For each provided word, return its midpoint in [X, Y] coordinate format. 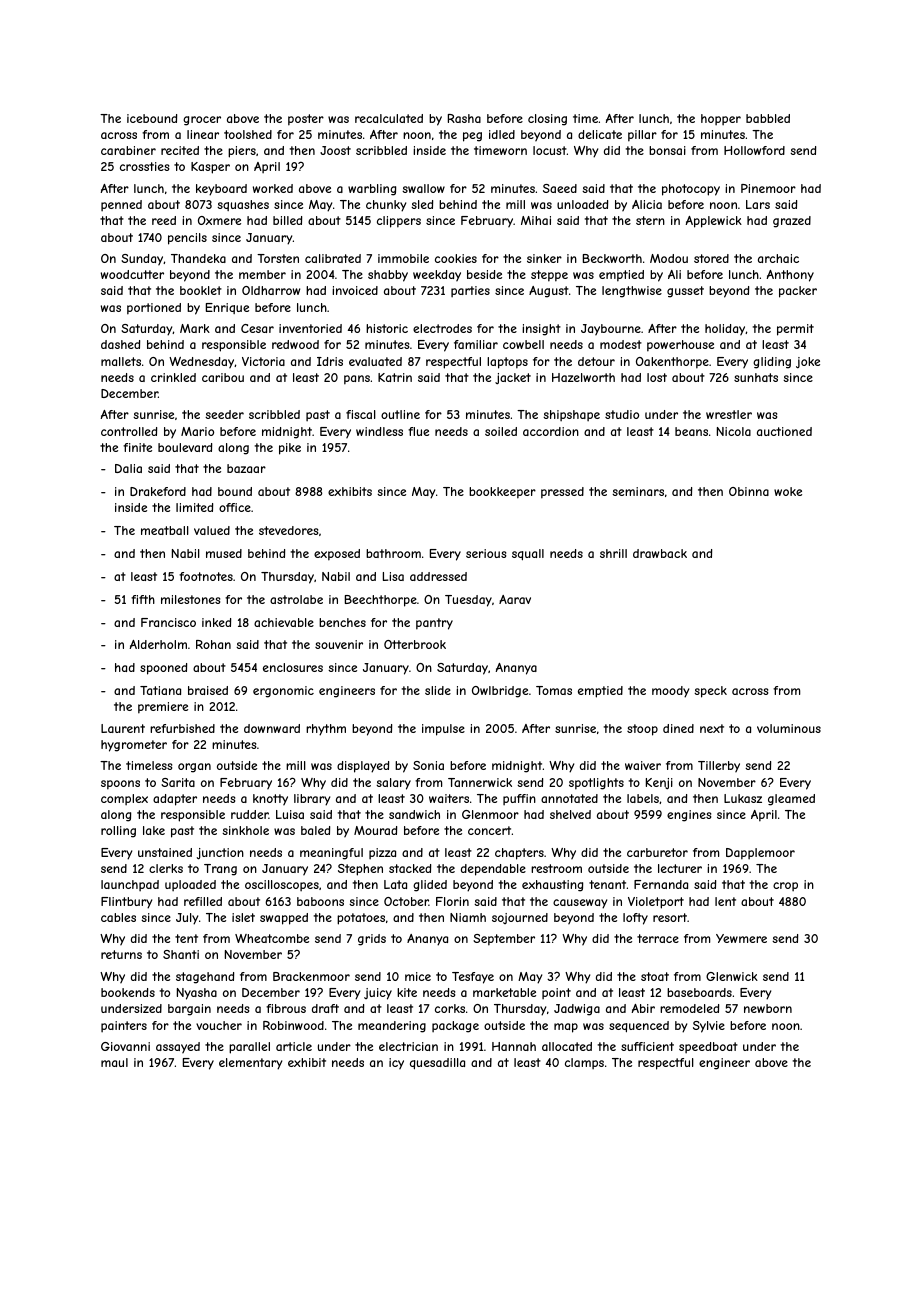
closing [547, 120]
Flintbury [126, 903]
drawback [660, 553]
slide [438, 690]
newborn [768, 1008]
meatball [165, 530]
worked [273, 188]
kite [407, 992]
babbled [768, 118]
